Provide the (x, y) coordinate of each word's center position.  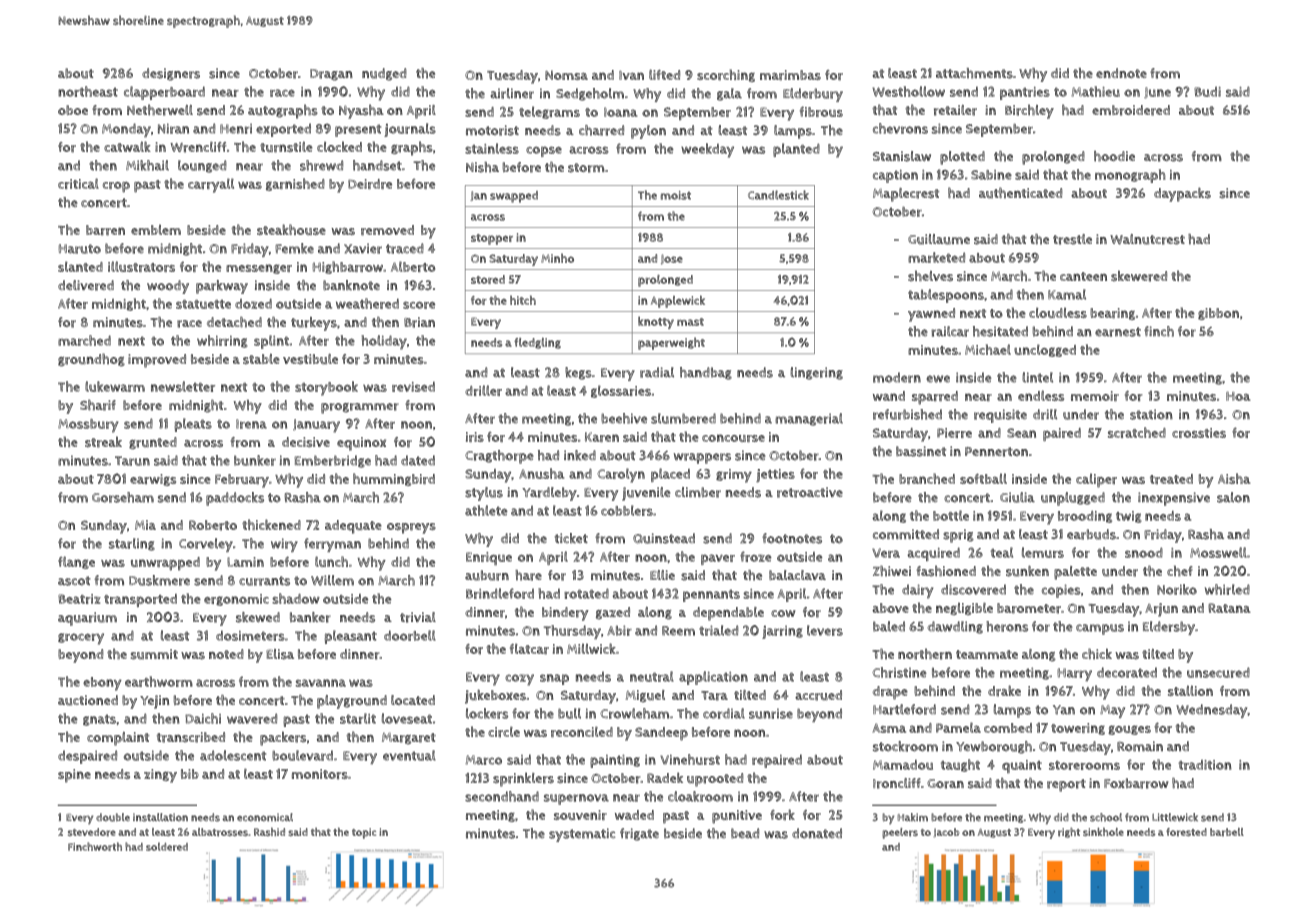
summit (154, 654)
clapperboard (164, 93)
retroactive (810, 492)
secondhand (502, 796)
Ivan (631, 75)
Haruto (80, 249)
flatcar (529, 649)
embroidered (1131, 110)
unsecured (1218, 672)
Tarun (132, 461)
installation (160, 817)
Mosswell (1218, 552)
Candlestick (778, 195)
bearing (1112, 314)
